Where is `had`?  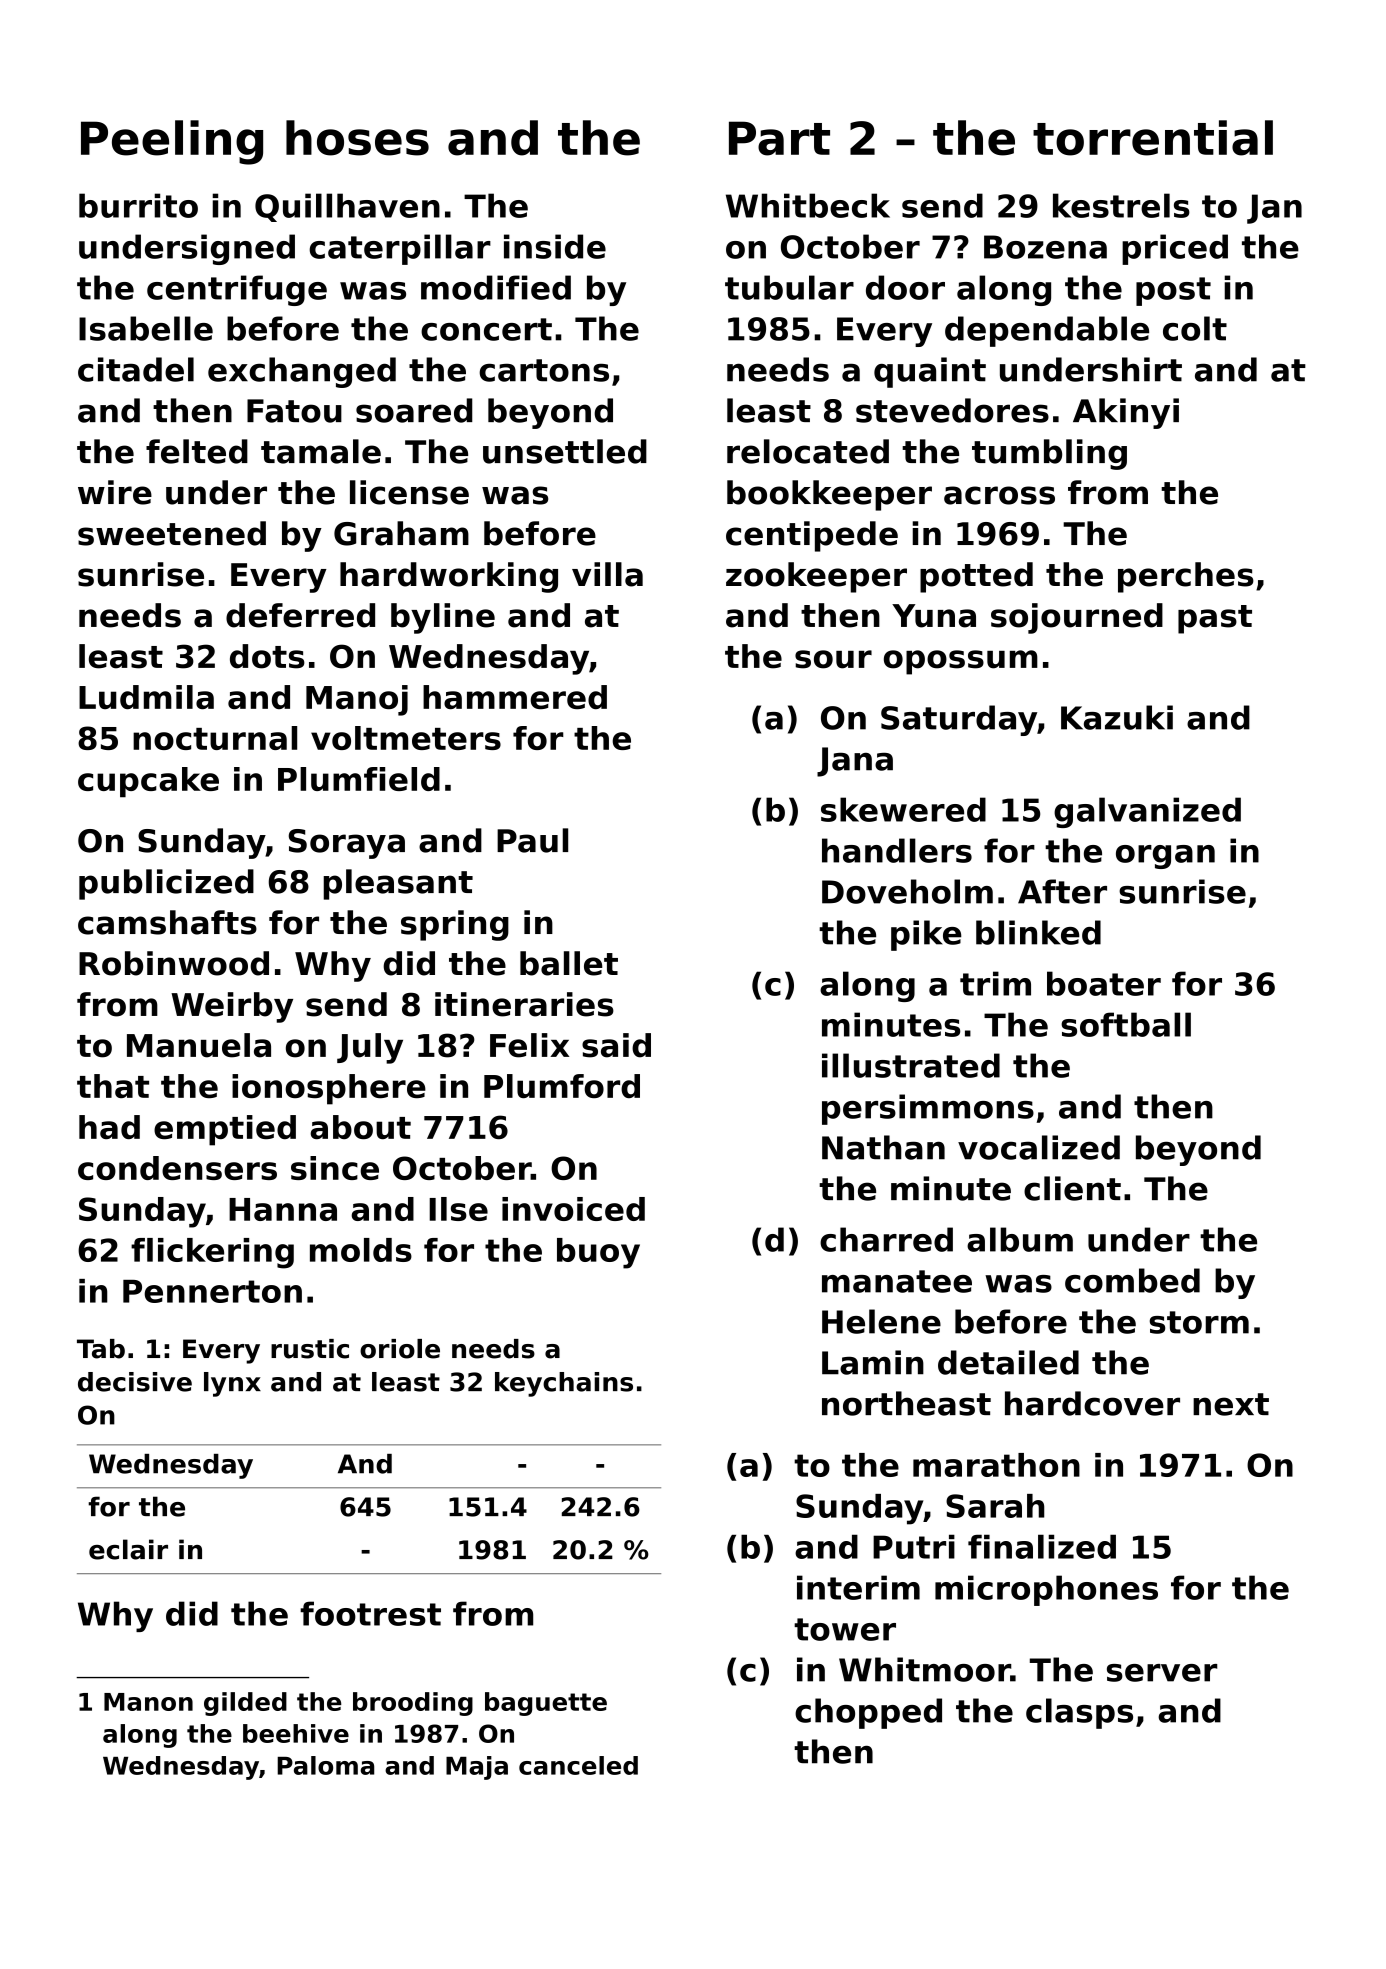
had is located at coordinates (109, 1127).
